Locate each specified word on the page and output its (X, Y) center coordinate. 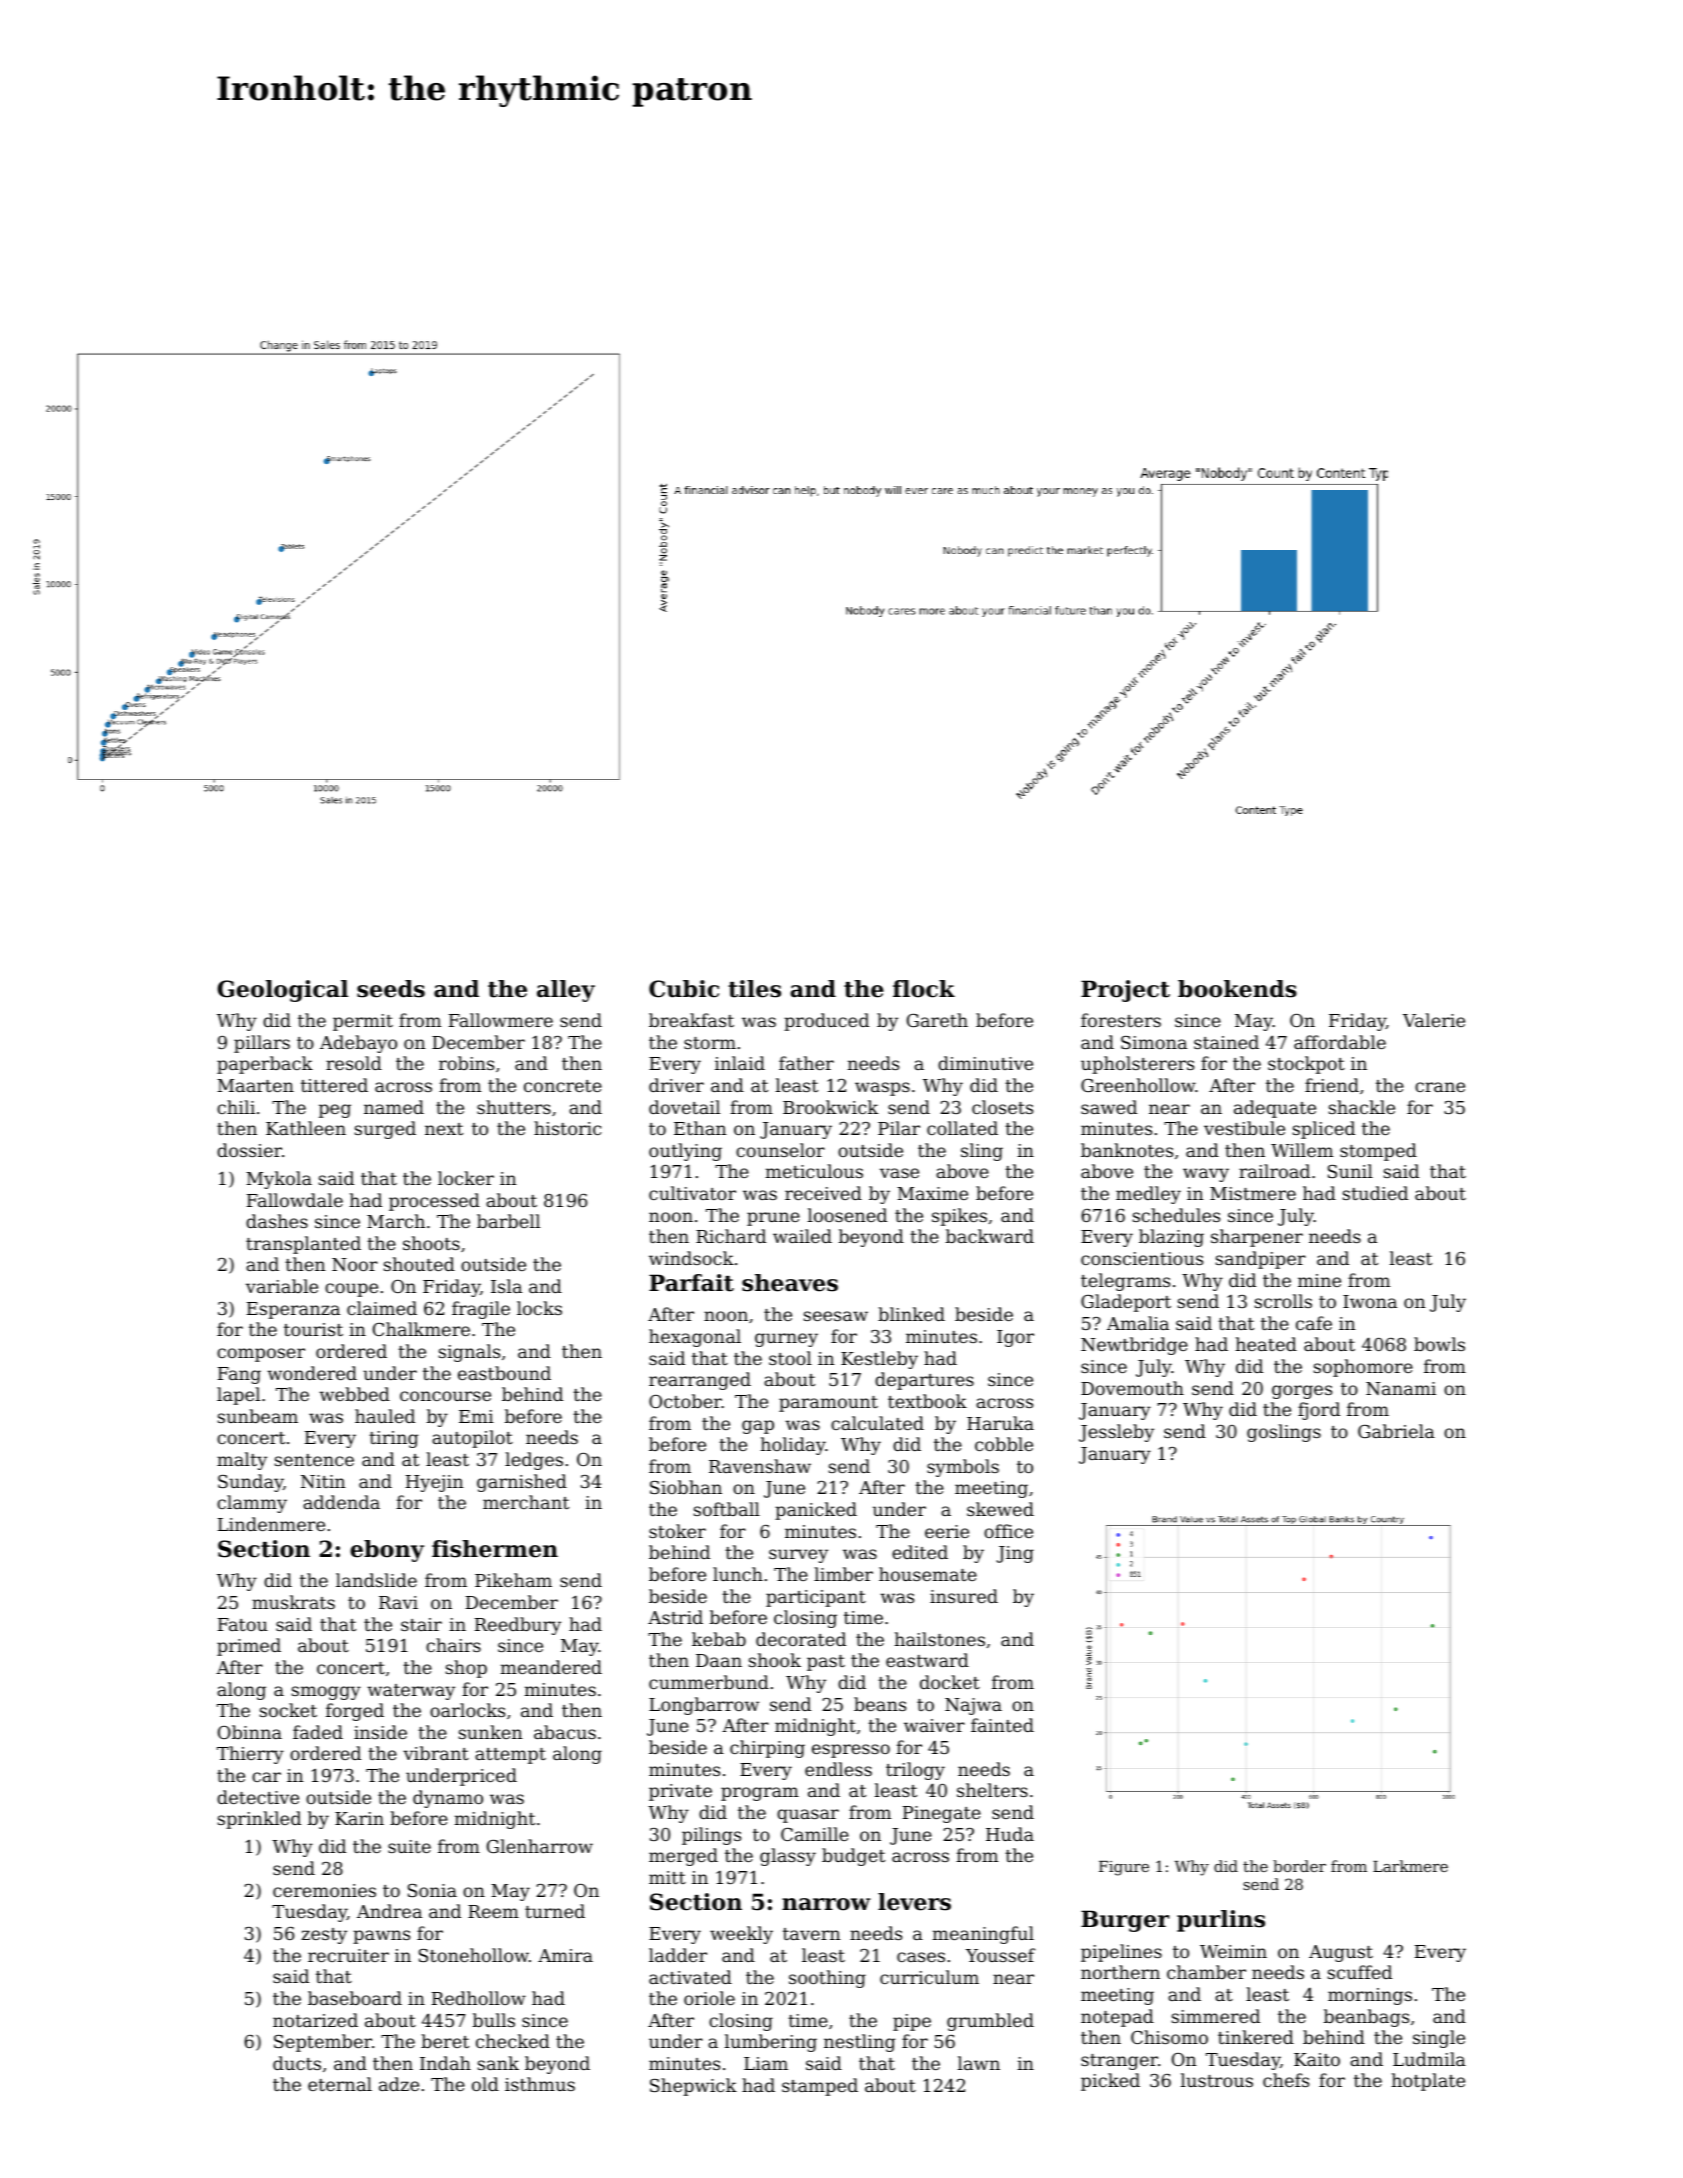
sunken (490, 1732)
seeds (391, 989)
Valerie (1434, 1020)
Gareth (937, 1020)
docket (950, 1682)
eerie (947, 1531)
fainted (1002, 1725)
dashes (277, 1221)
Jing (1015, 1554)
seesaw (836, 1316)
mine (1319, 1280)
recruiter (348, 1955)
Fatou (243, 1624)
